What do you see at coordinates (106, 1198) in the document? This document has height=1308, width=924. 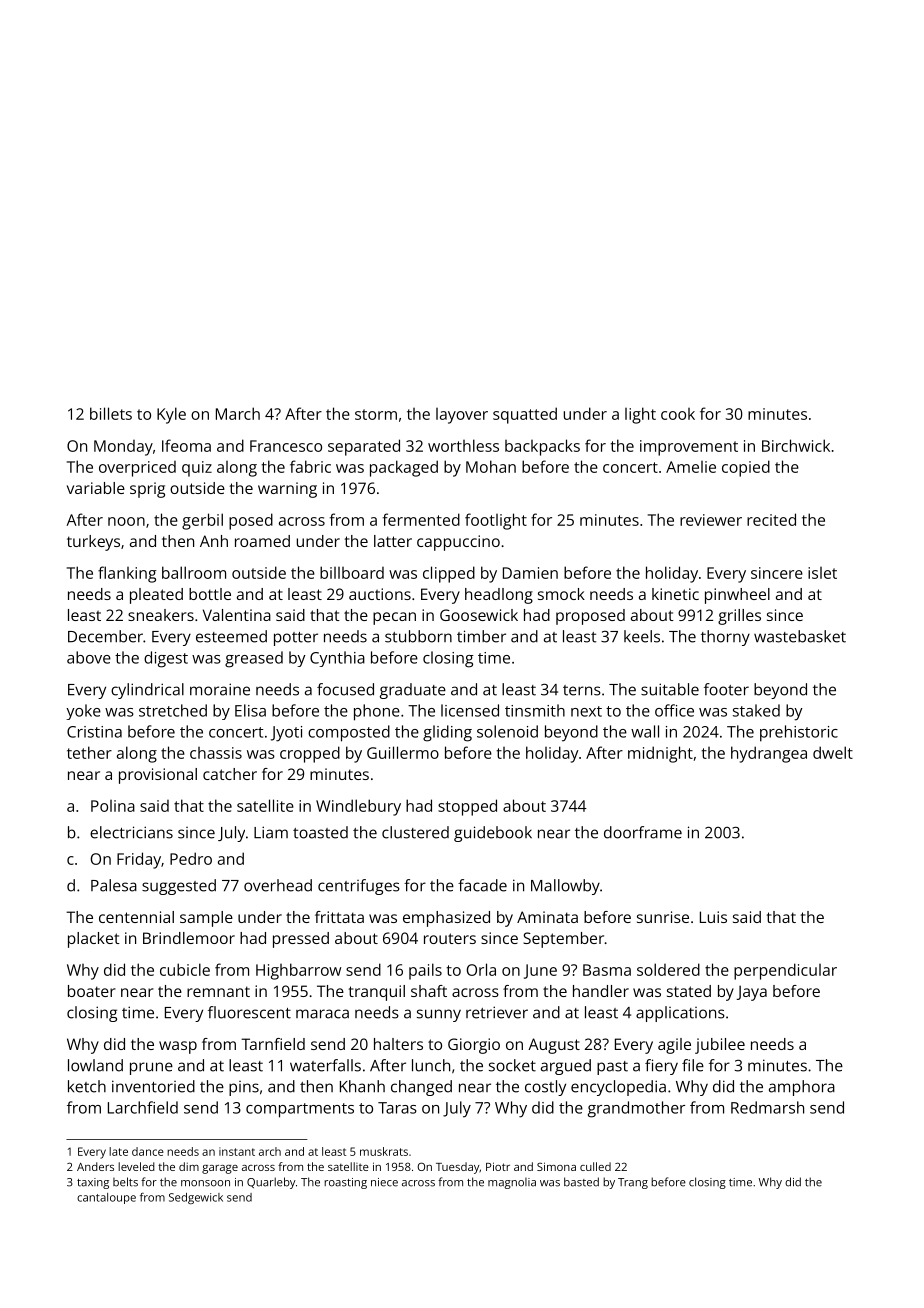 I see `cantaloupe` at bounding box center [106, 1198].
